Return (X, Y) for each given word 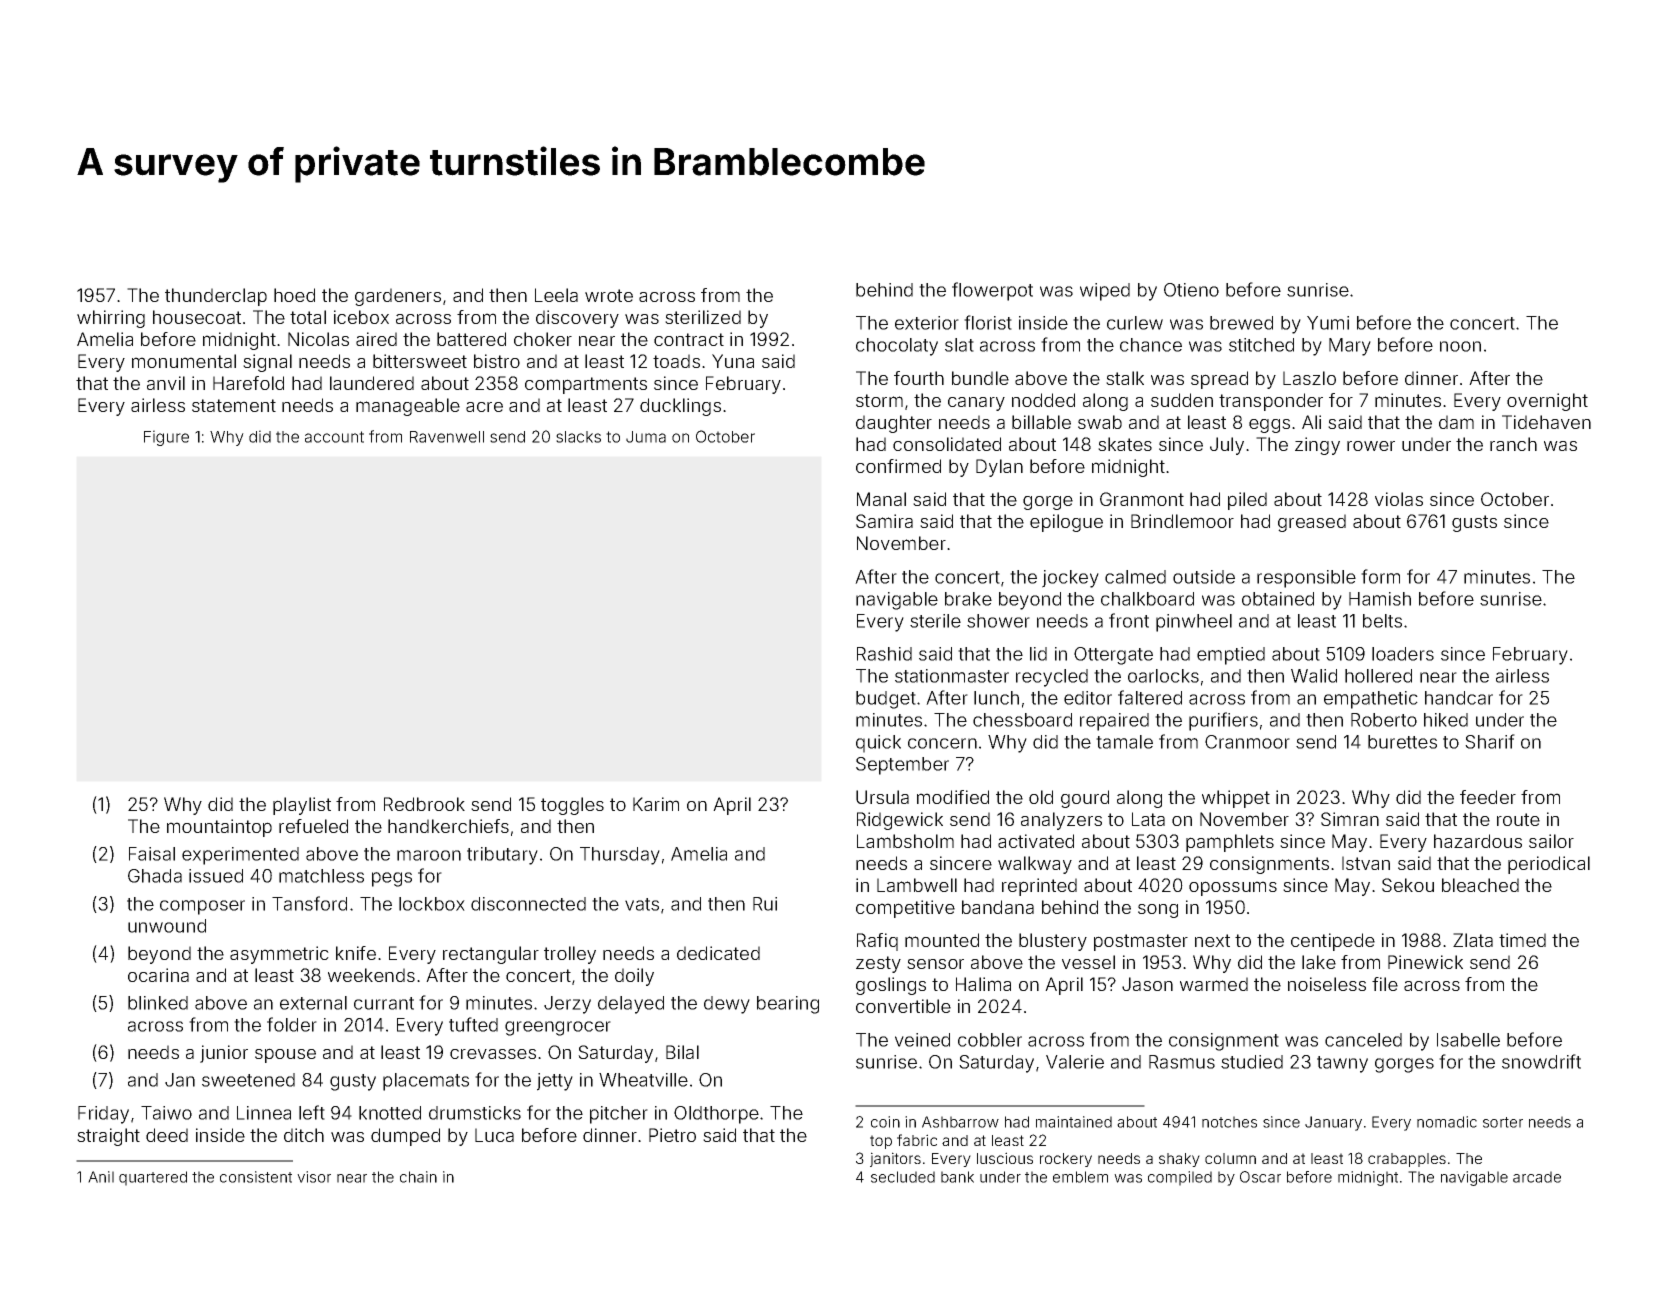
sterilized (703, 317)
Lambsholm (905, 841)
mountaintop (219, 828)
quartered (153, 1178)
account (334, 437)
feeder (1488, 797)
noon (1460, 346)
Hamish (1380, 599)
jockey (1070, 579)
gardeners (398, 297)
